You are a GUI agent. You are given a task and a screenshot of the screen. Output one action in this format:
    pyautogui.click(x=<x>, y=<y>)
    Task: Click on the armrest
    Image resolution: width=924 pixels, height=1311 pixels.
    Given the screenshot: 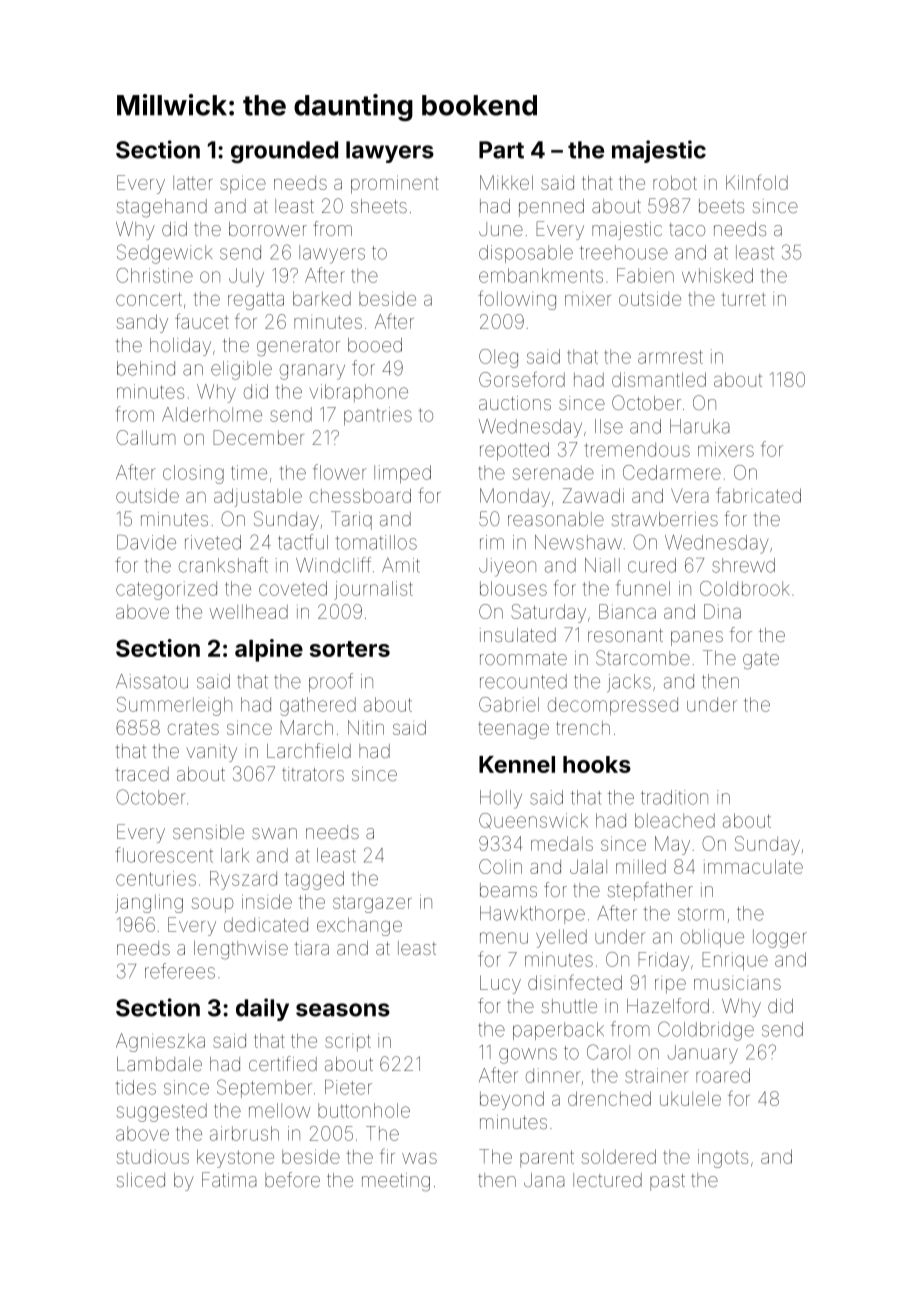 What is the action you would take?
    pyautogui.click(x=670, y=357)
